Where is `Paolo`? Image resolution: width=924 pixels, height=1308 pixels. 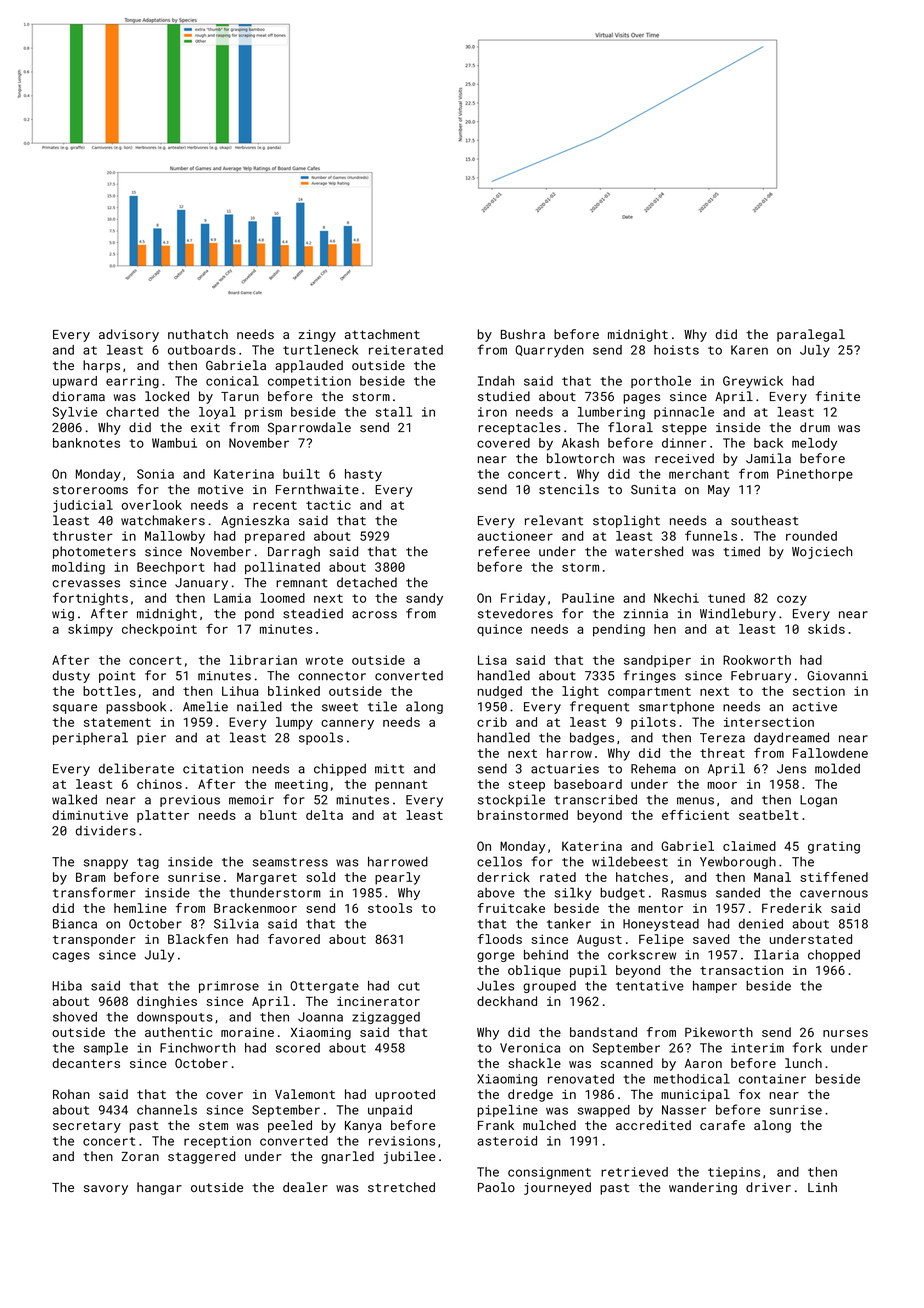
Paolo is located at coordinates (496, 1187).
